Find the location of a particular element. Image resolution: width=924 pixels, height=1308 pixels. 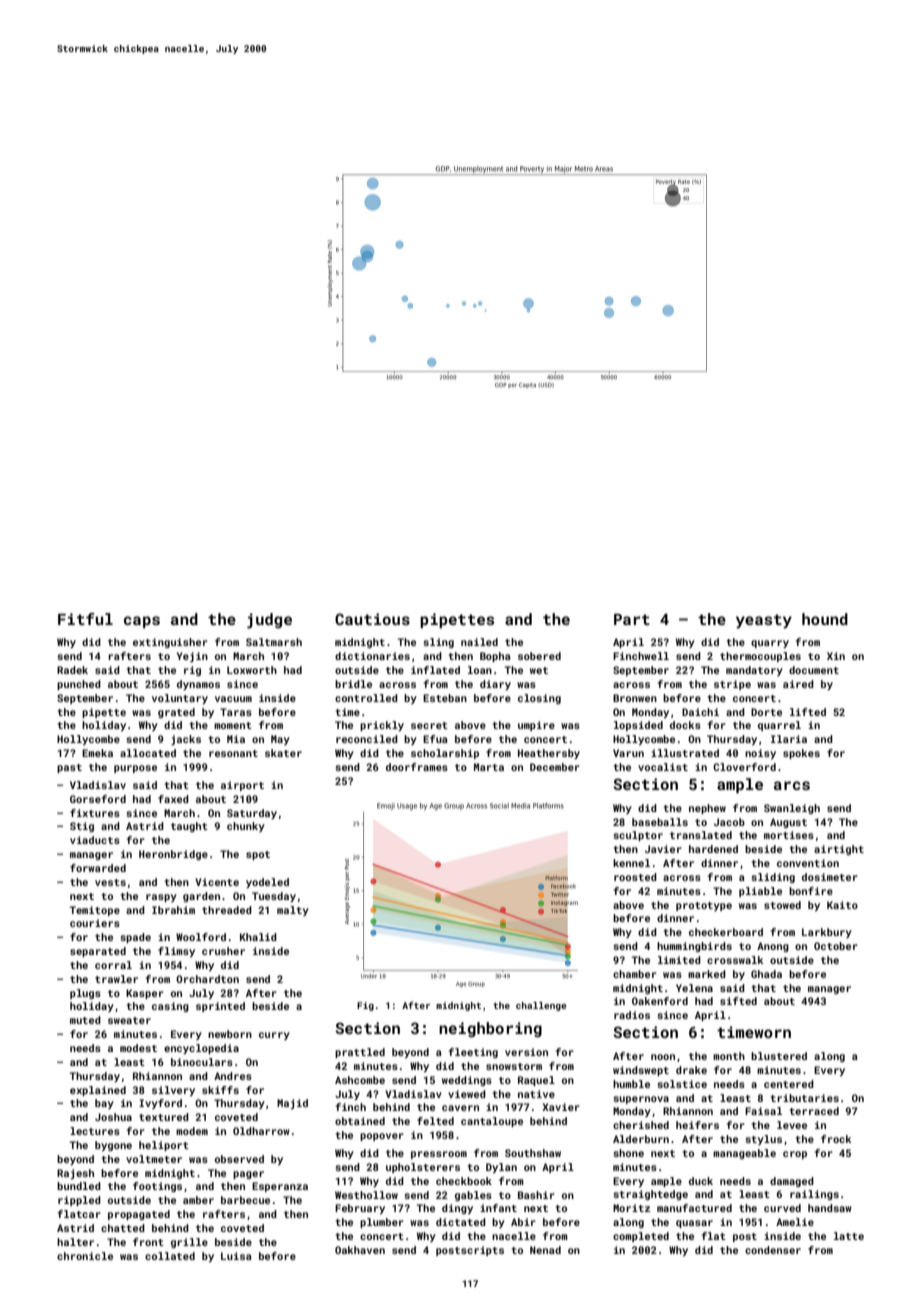

arcs is located at coordinates (792, 785).
